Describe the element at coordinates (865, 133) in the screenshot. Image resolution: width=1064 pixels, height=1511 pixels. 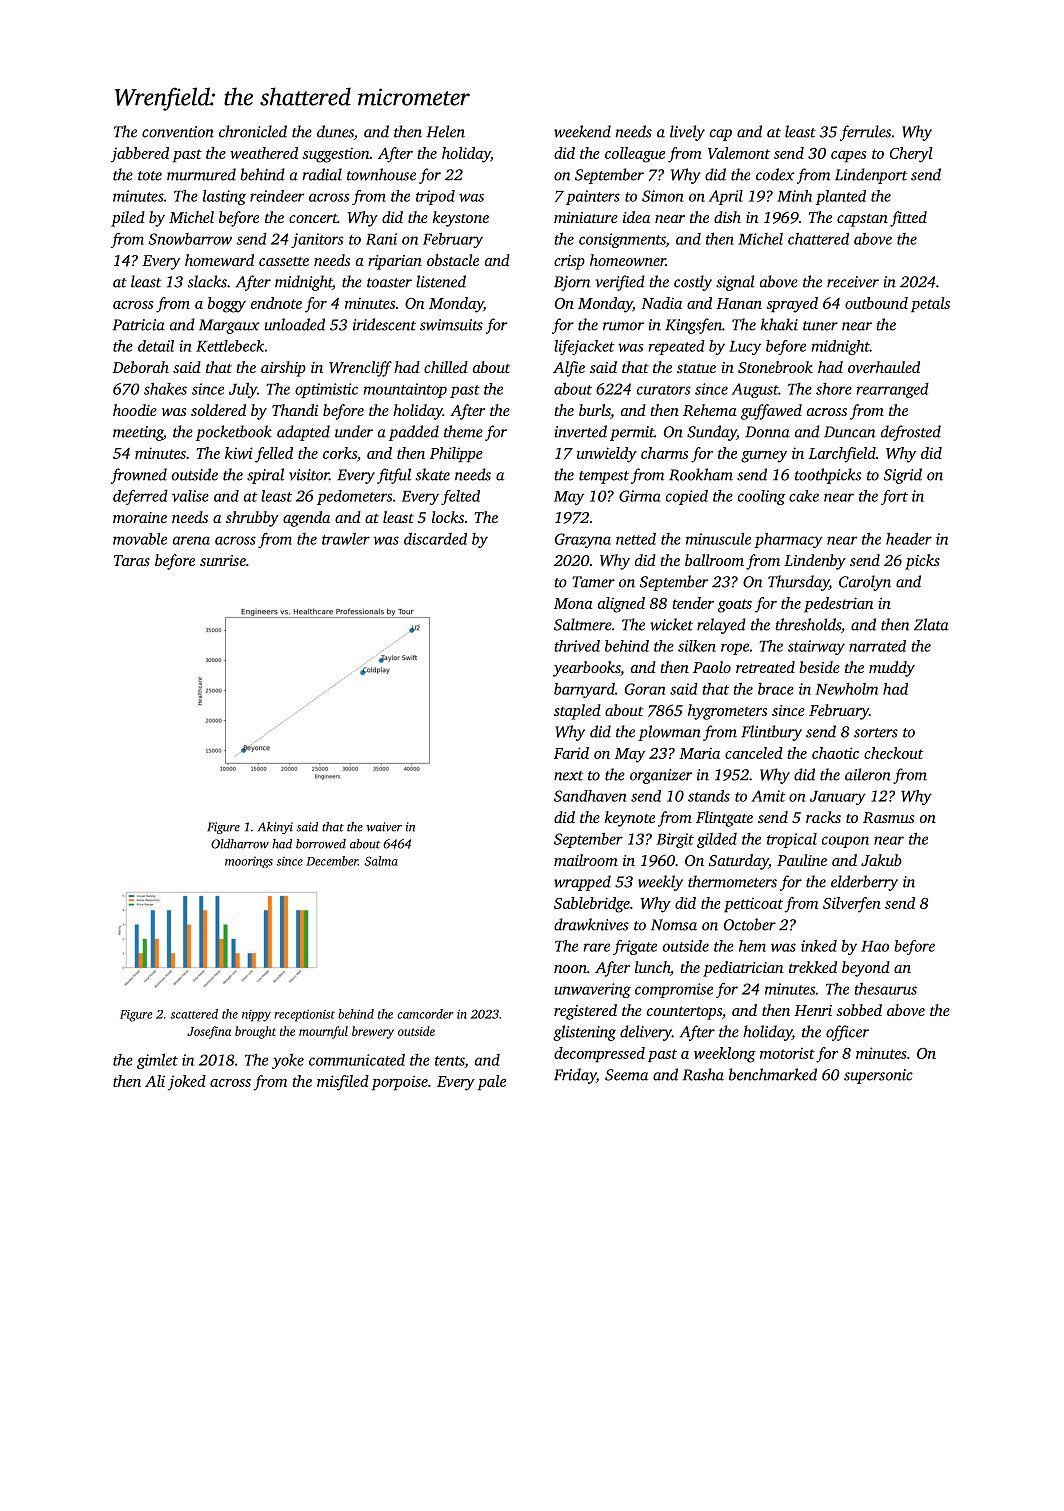
I see `ferrules` at that location.
